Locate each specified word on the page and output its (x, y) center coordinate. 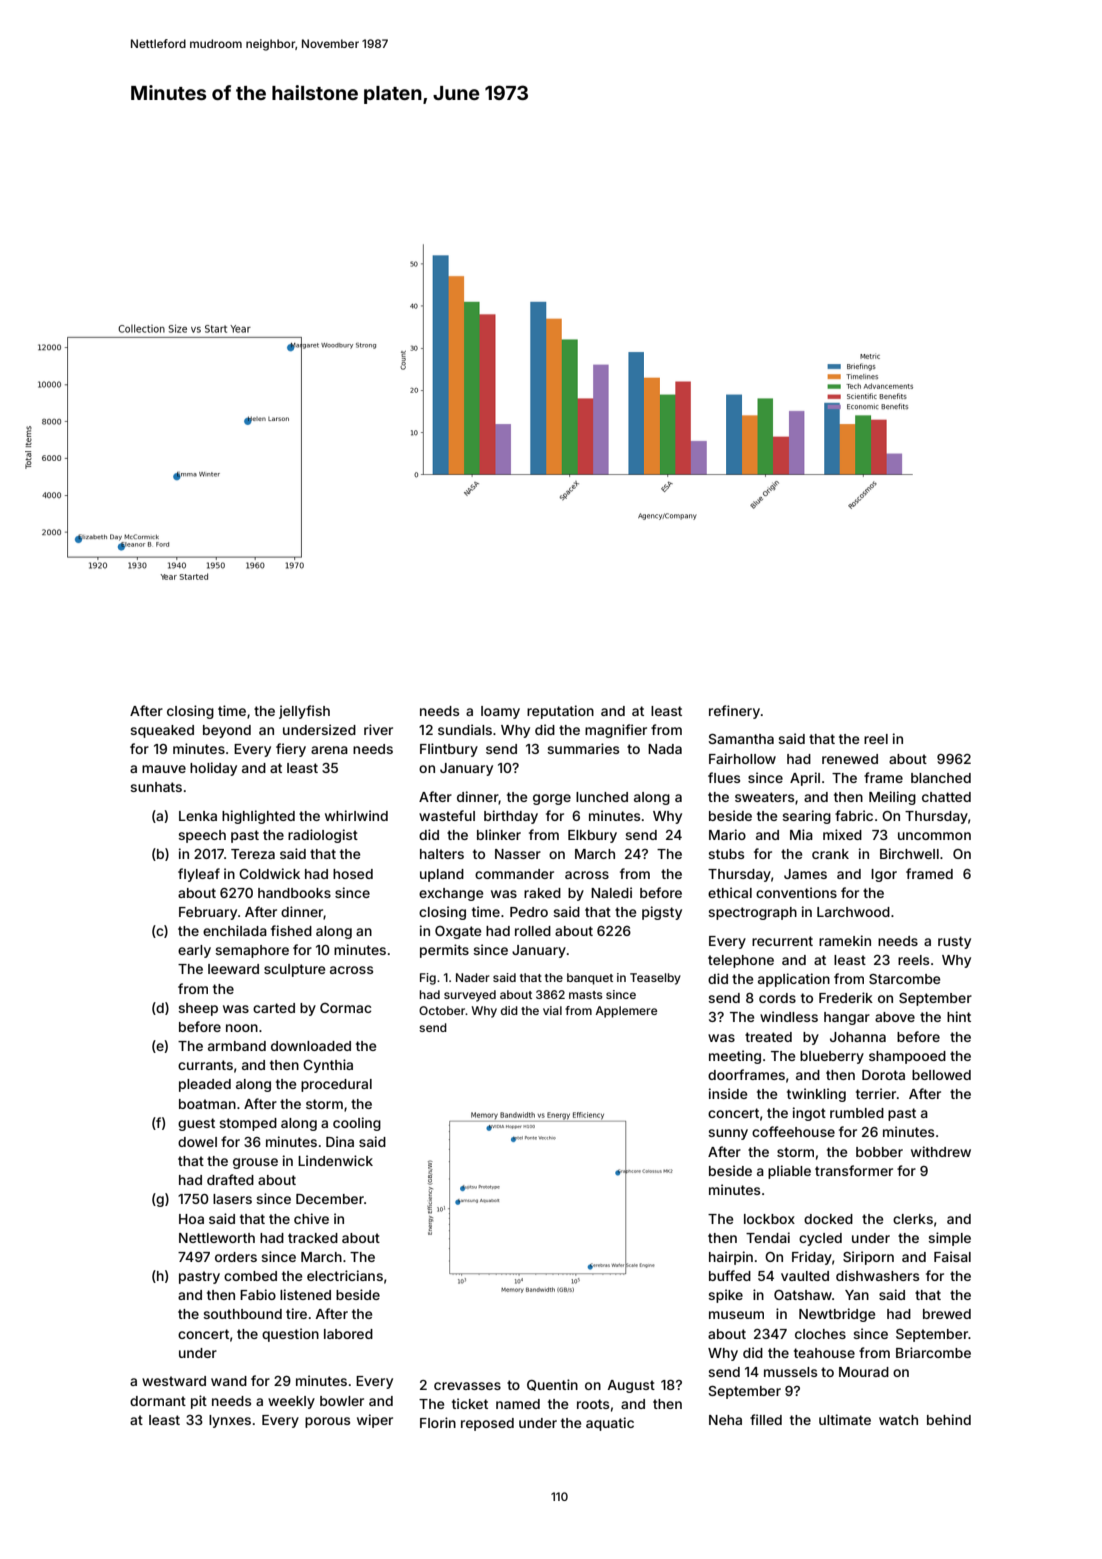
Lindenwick (335, 1160)
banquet (590, 979)
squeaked (162, 731)
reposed (487, 1424)
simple (949, 1239)
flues (724, 777)
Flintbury (449, 750)
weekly (291, 1402)
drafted (230, 1179)
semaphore (252, 951)
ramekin (845, 940)
